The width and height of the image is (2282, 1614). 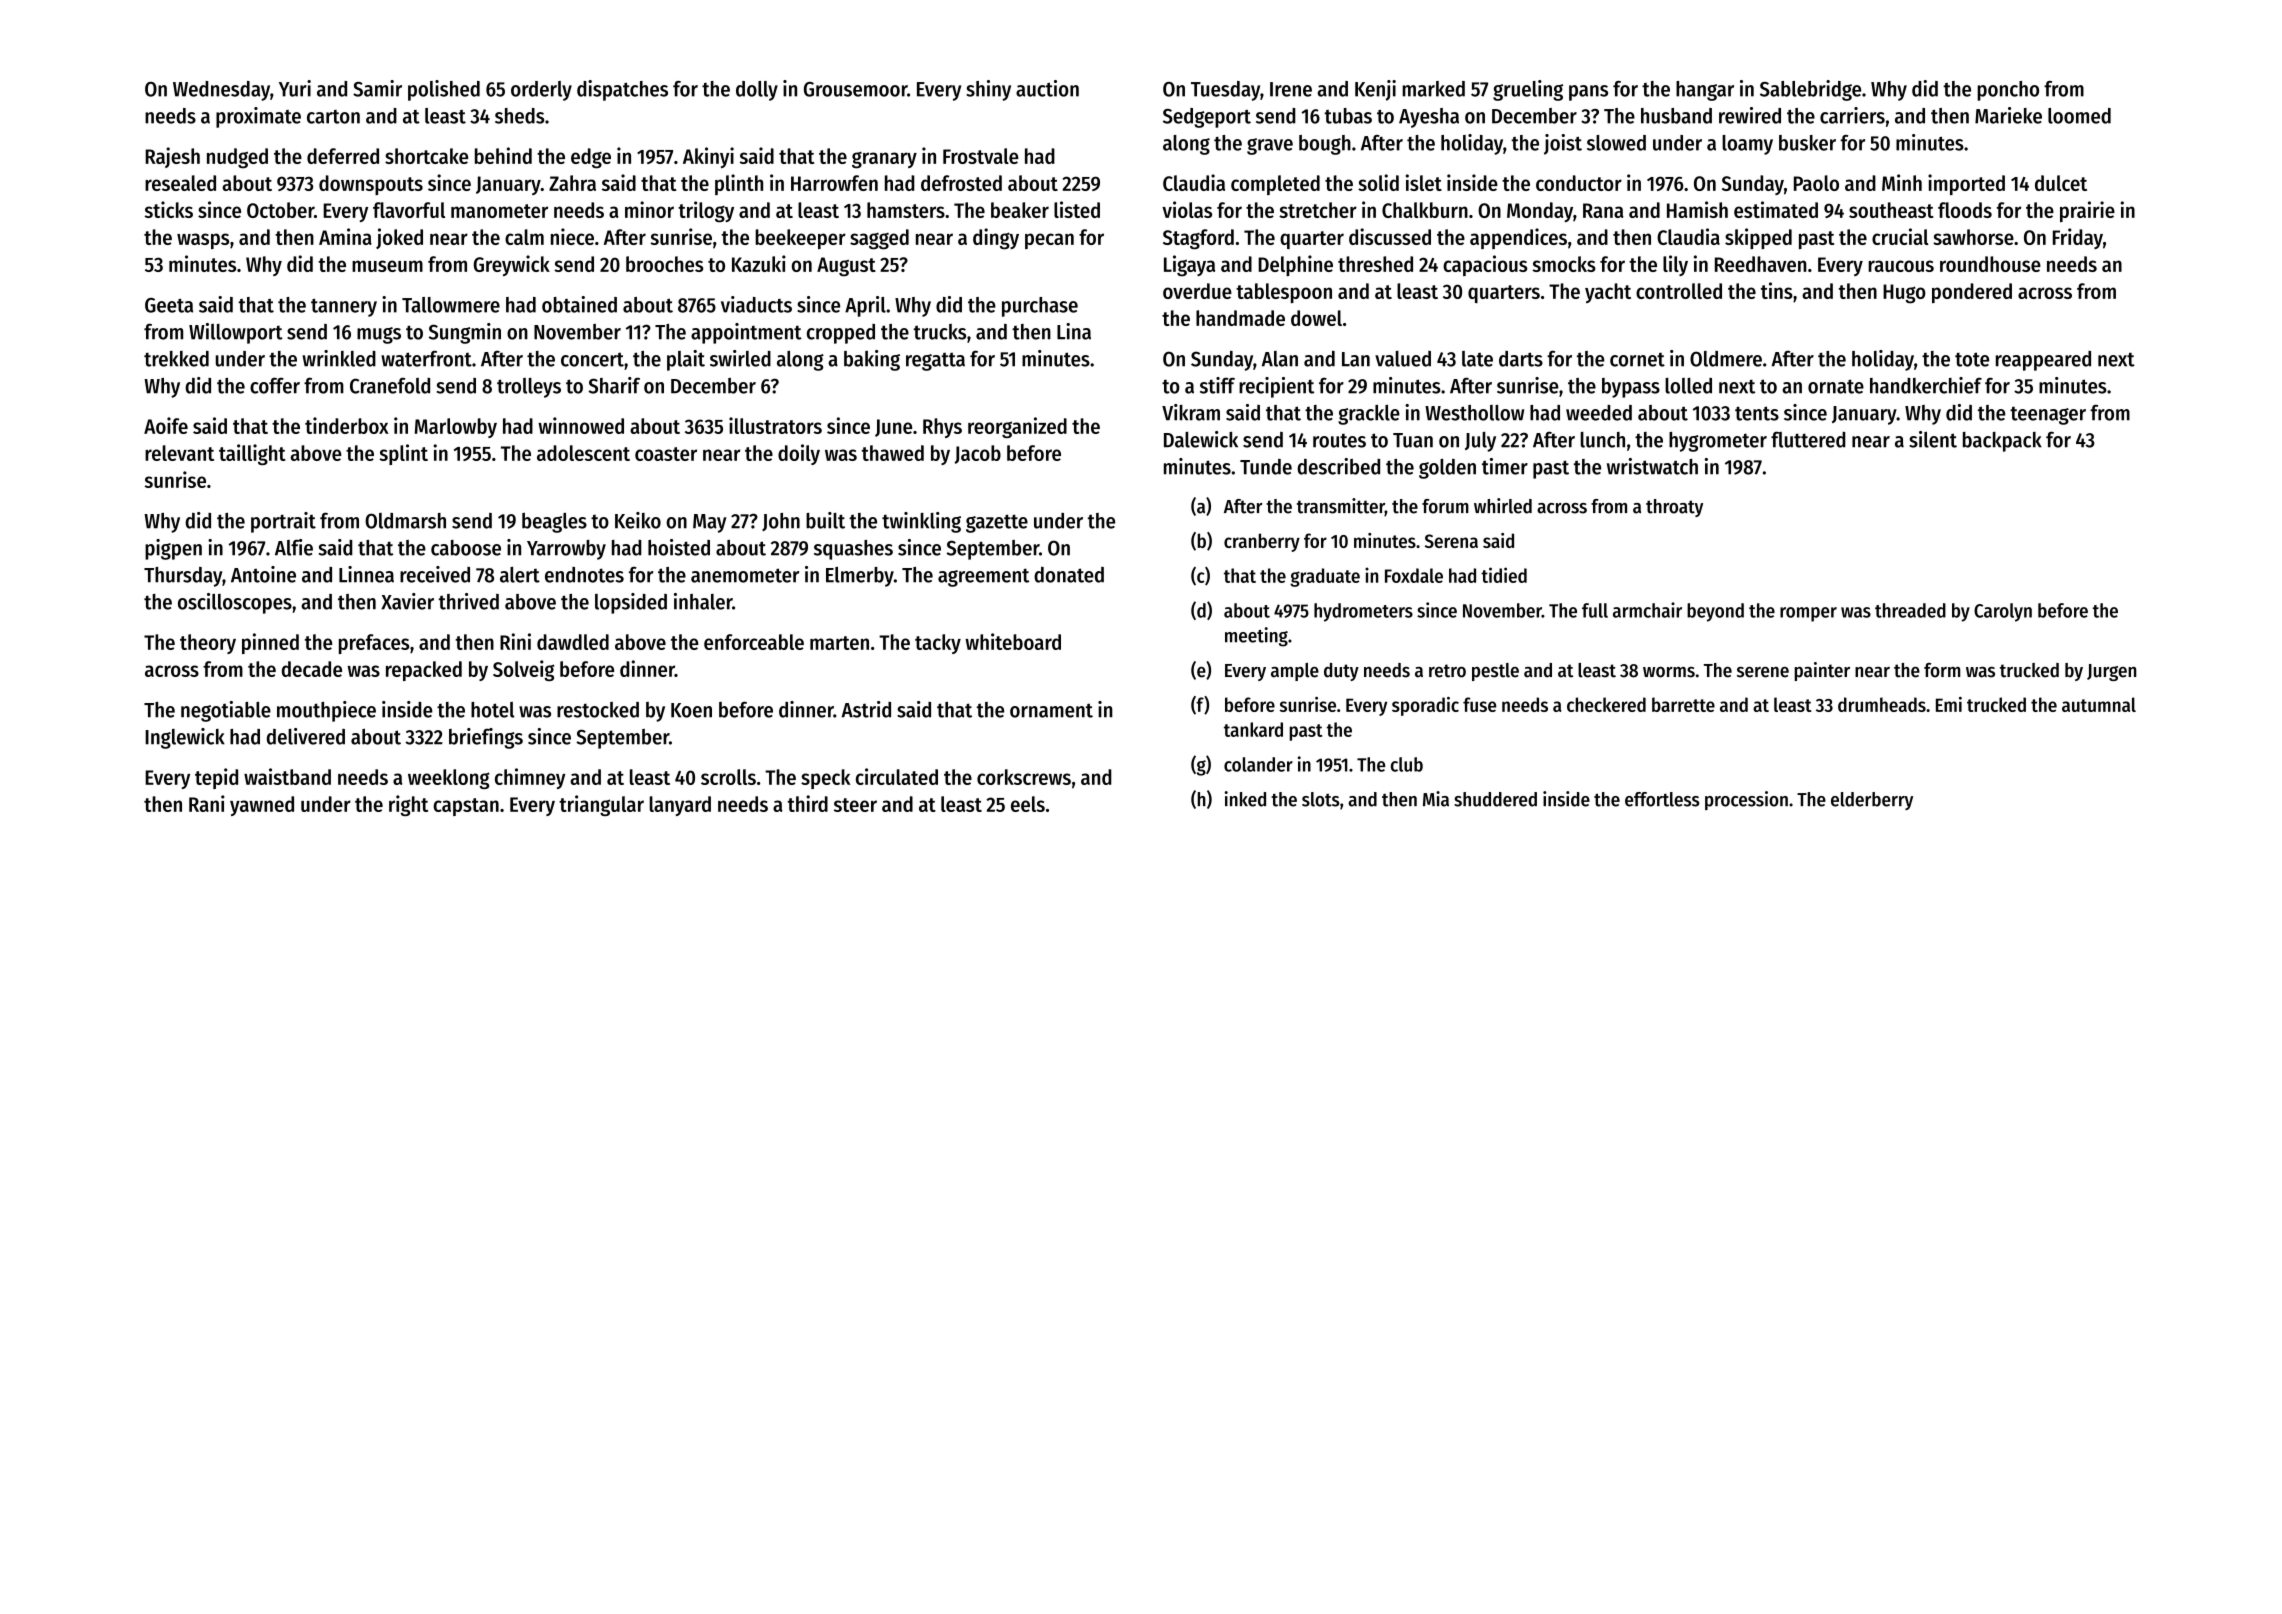 I want to click on relevant, so click(x=179, y=453).
